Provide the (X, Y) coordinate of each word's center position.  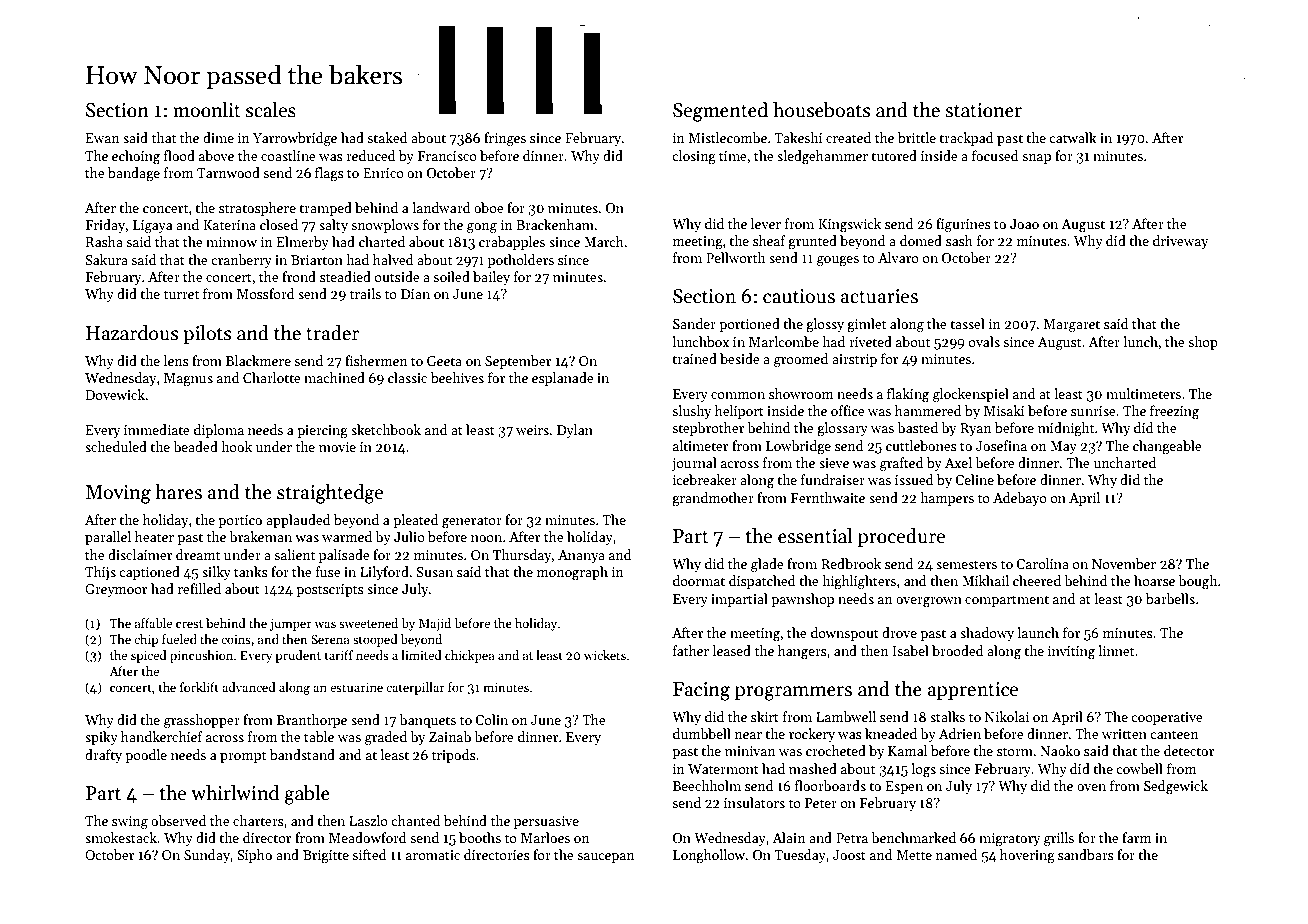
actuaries (879, 296)
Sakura (106, 259)
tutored (894, 155)
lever (766, 223)
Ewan (102, 138)
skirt (765, 716)
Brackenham (555, 224)
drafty (103, 756)
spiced (149, 656)
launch (1038, 632)
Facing (701, 691)
